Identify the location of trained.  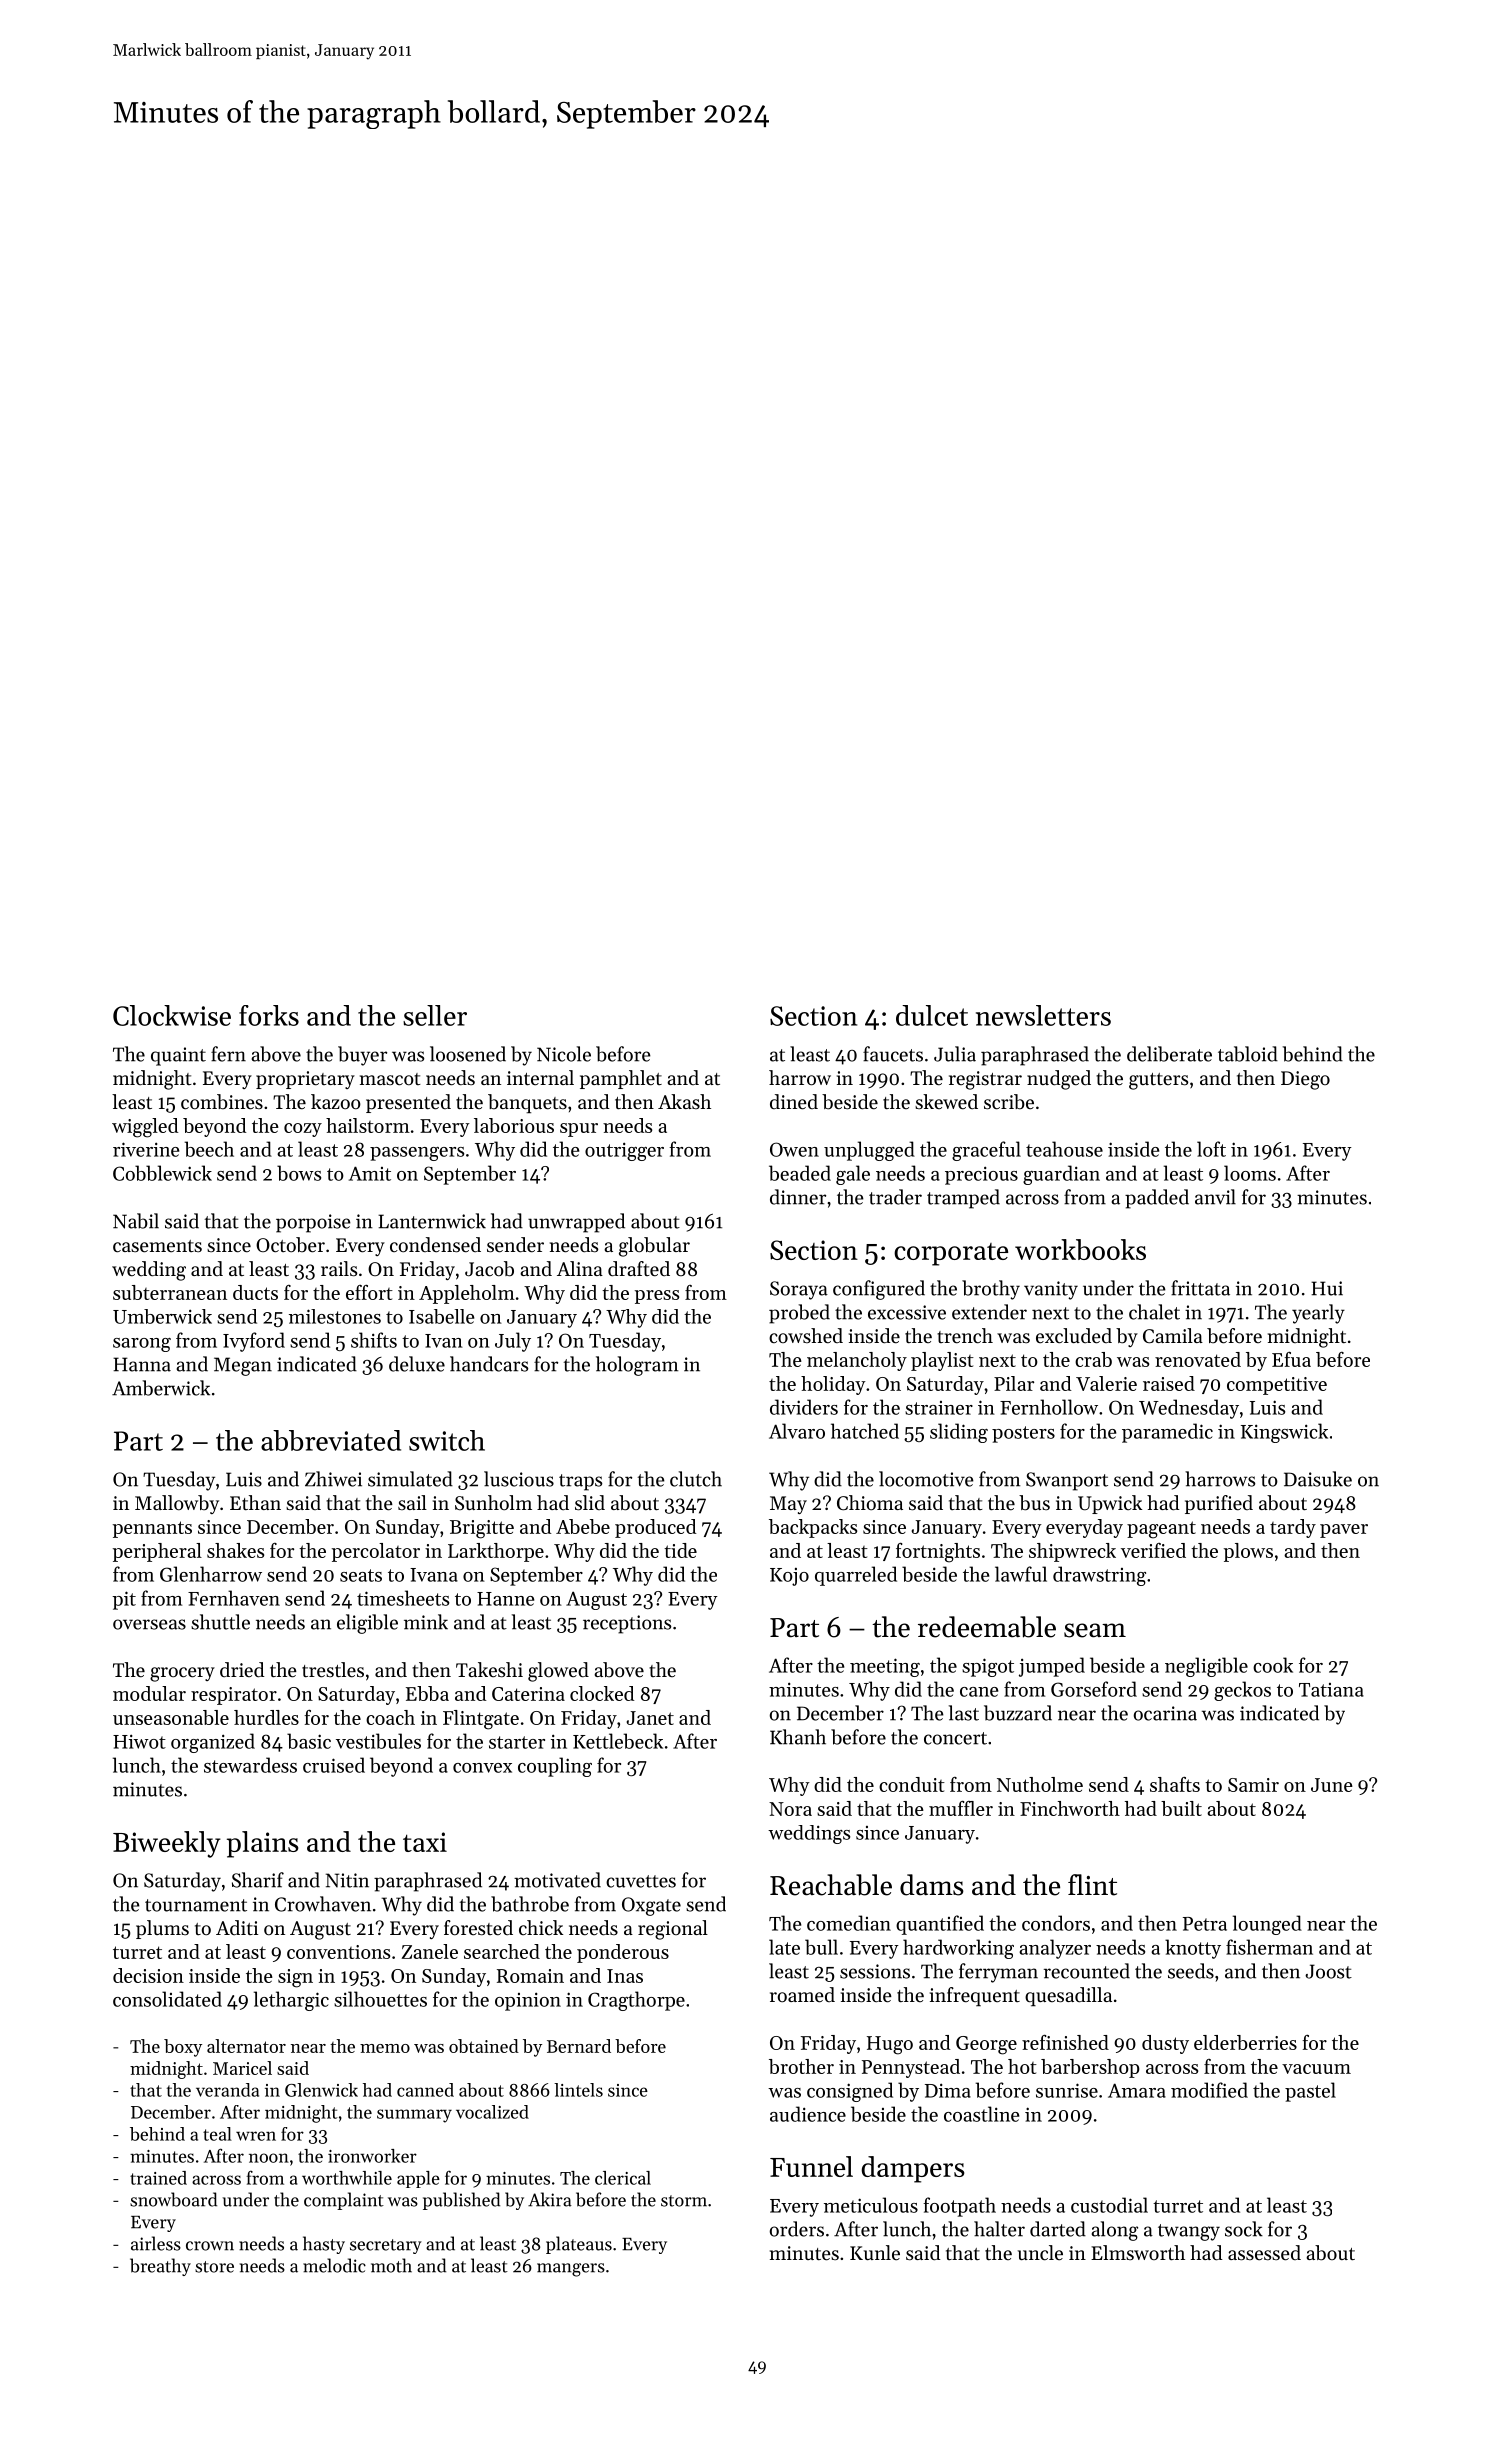
(158, 2178).
